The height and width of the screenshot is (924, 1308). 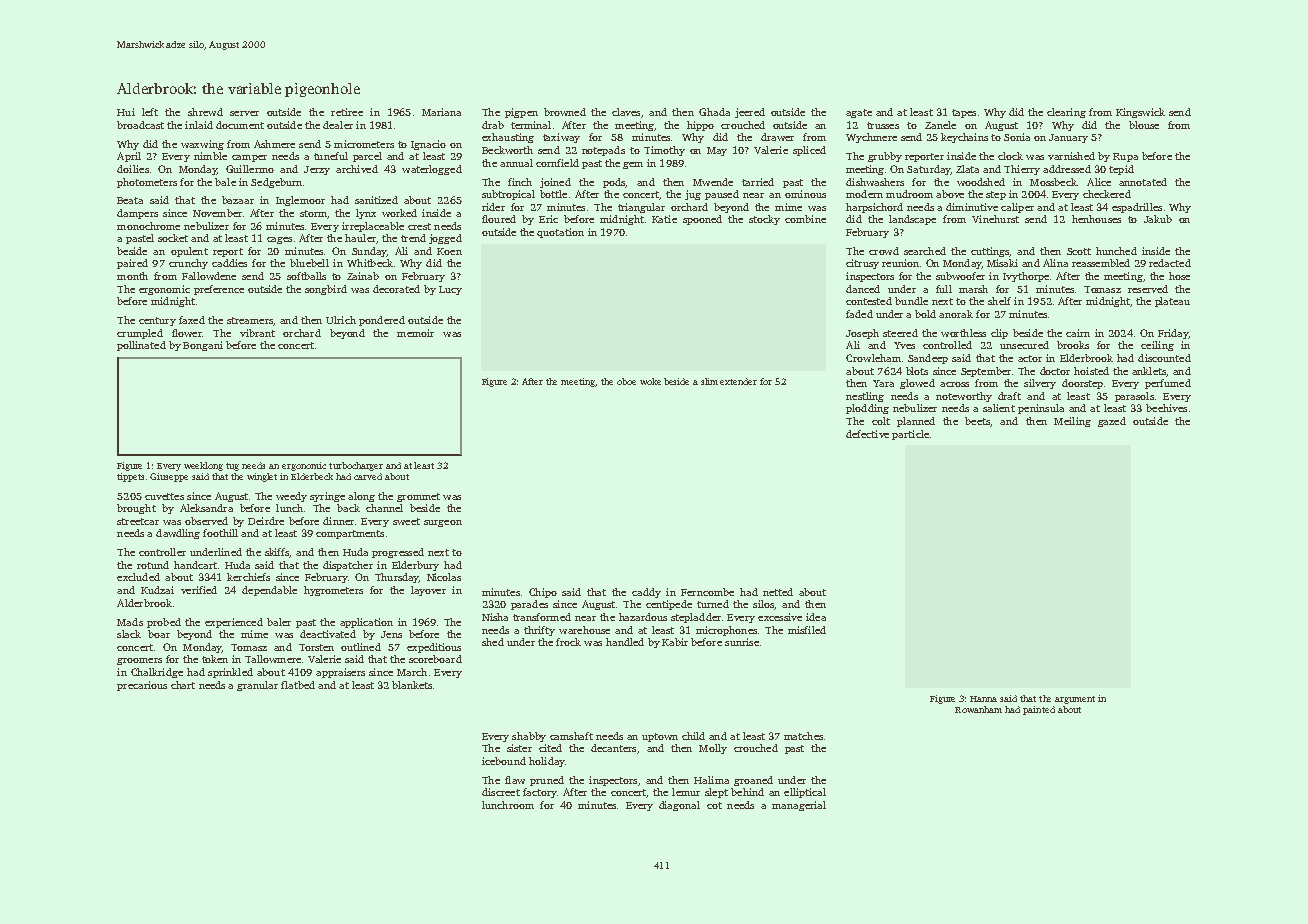 What do you see at coordinates (257, 686) in the screenshot?
I see `granular` at bounding box center [257, 686].
